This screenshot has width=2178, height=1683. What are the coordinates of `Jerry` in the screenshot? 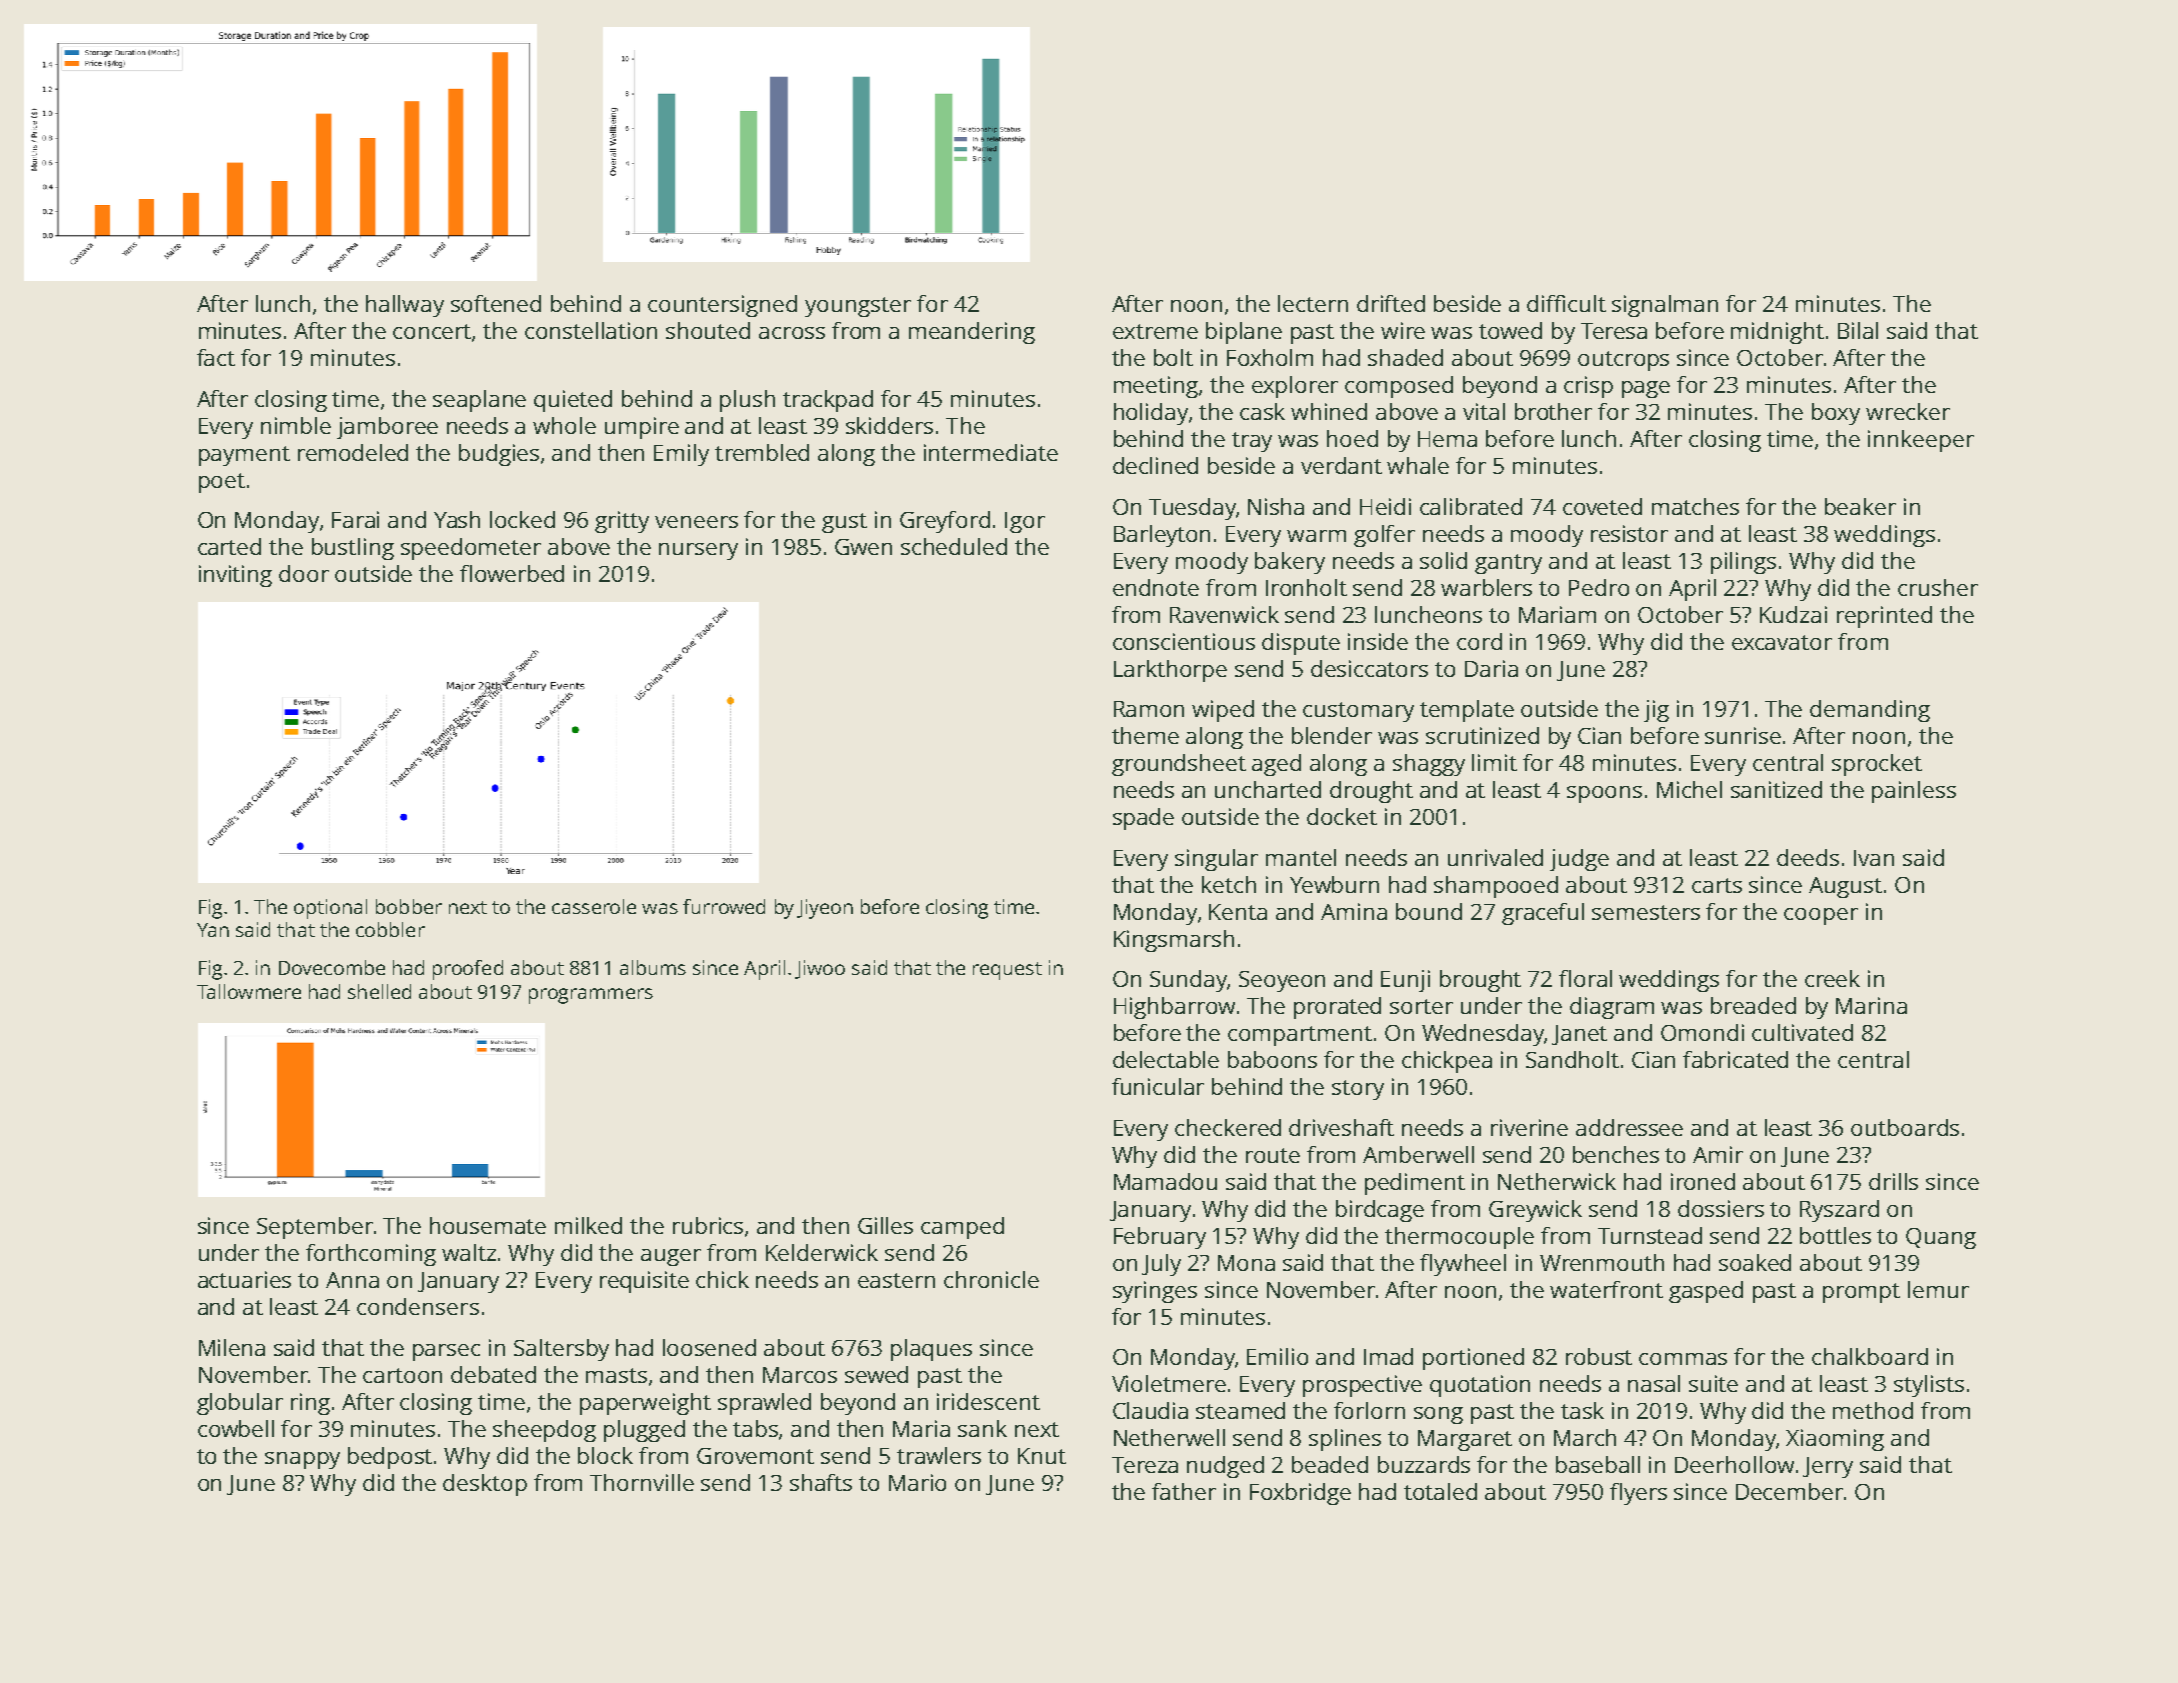 It's located at (1828, 1467).
